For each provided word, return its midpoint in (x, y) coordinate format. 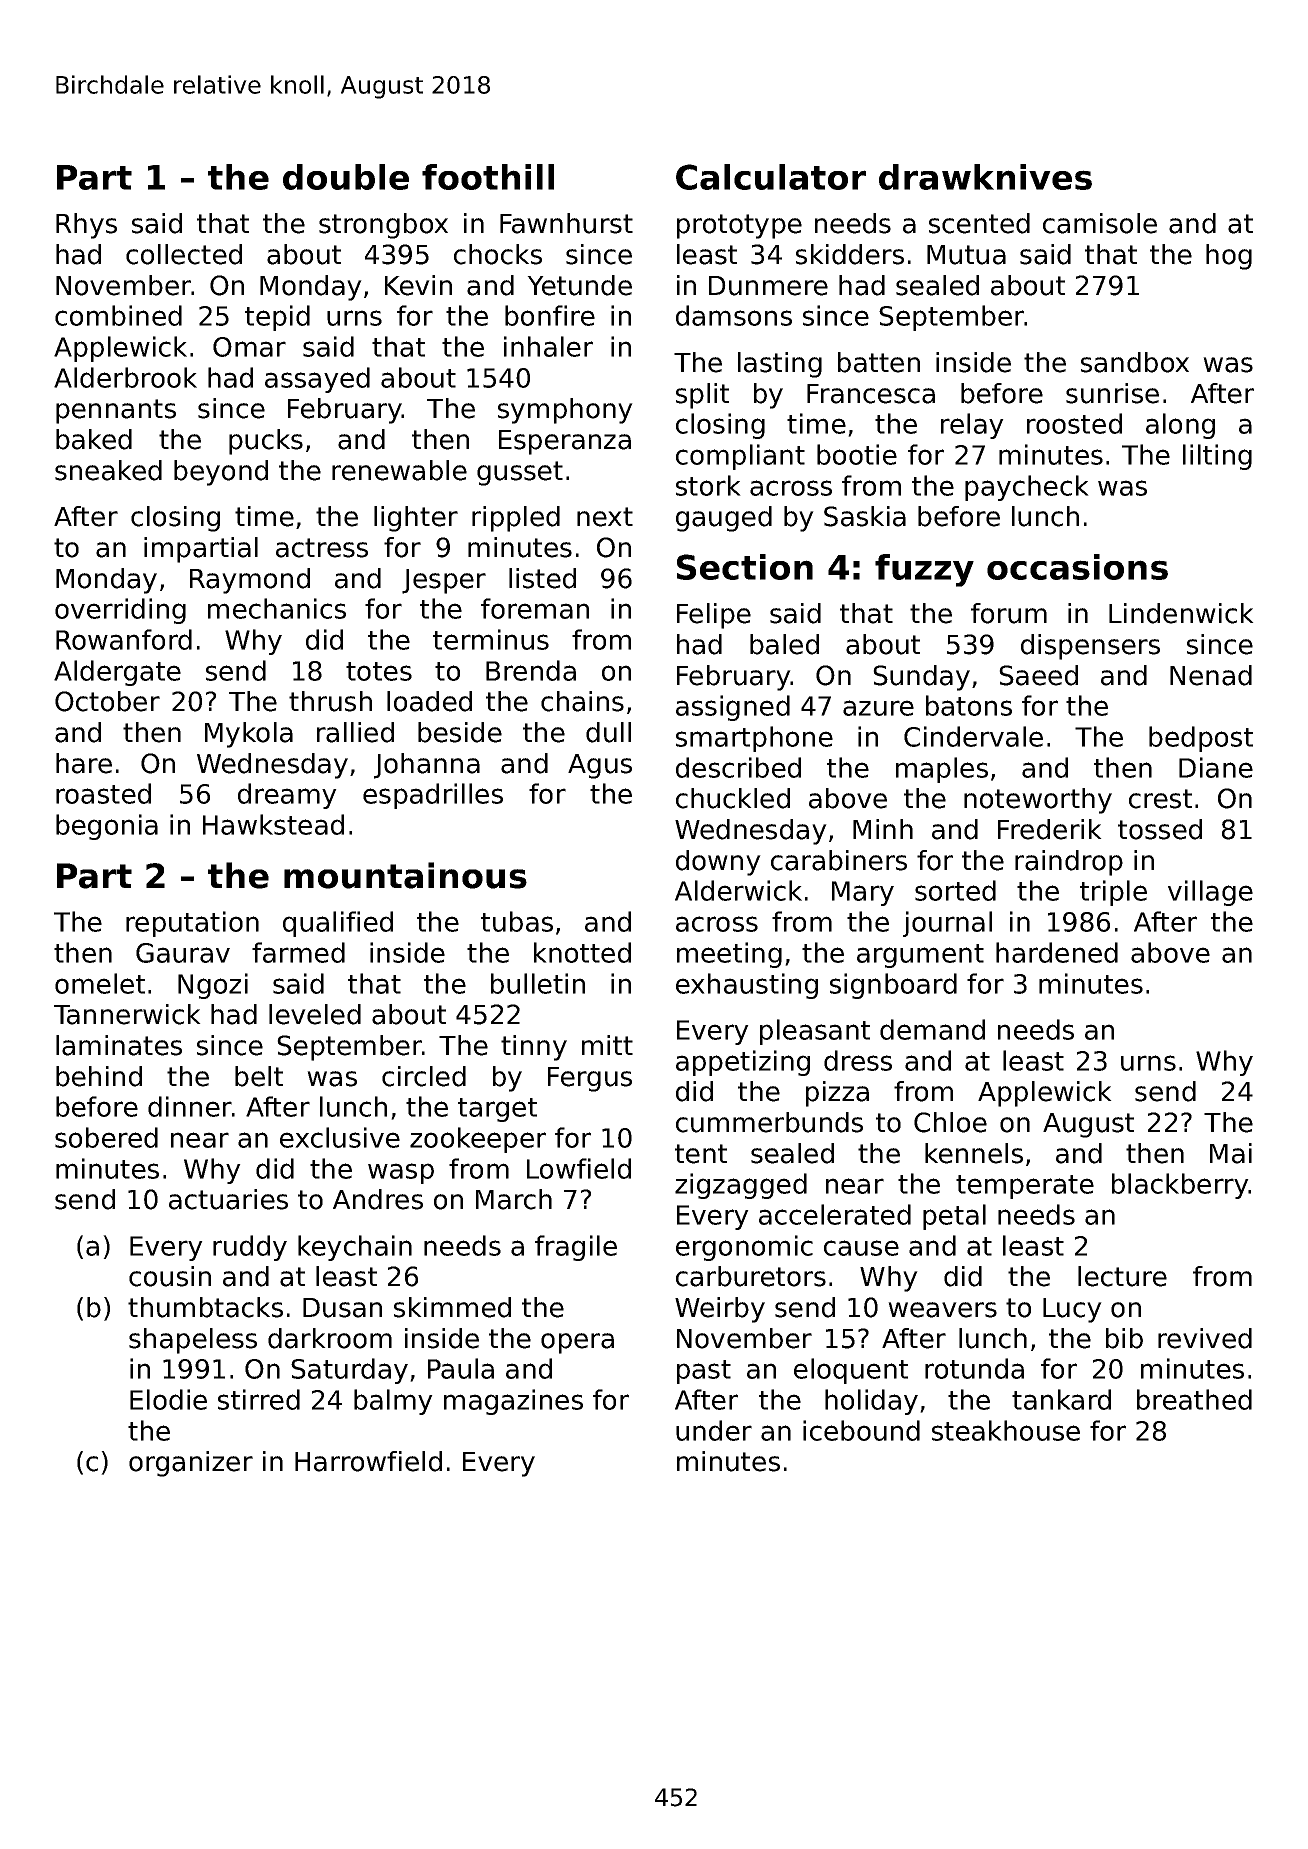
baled (784, 644)
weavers (942, 1310)
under (714, 1430)
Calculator (771, 177)
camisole (1100, 223)
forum (1009, 613)
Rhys (86, 226)
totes (379, 671)
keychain (355, 1248)
